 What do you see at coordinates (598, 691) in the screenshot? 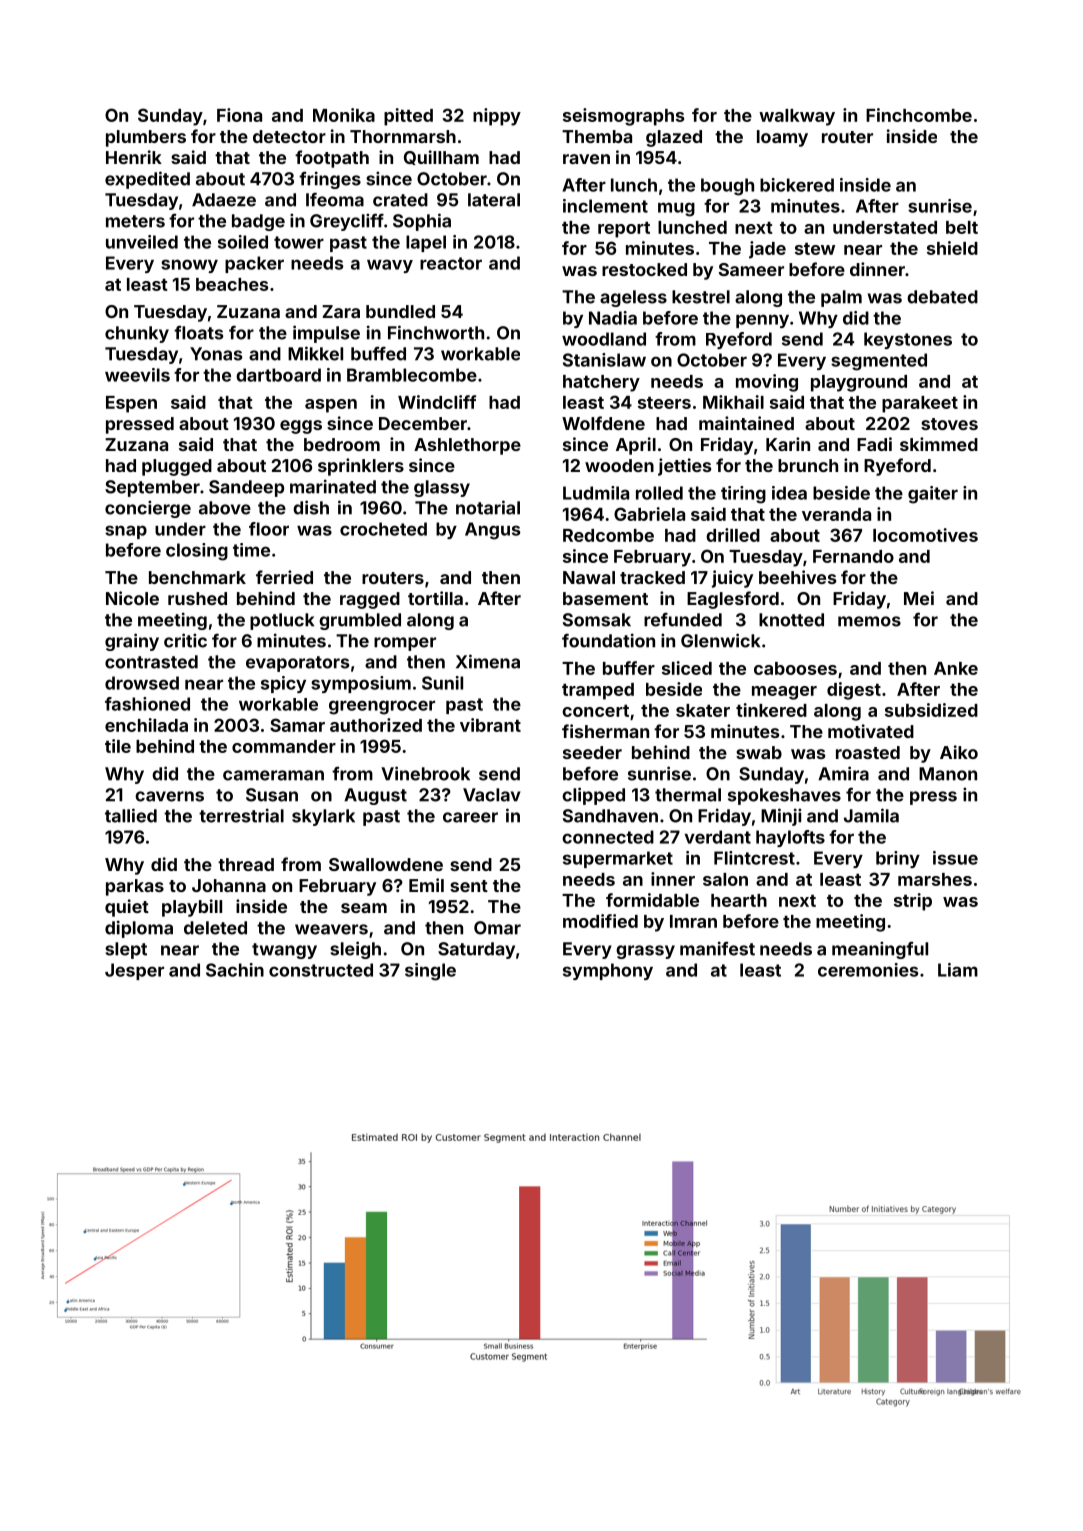
I see `tramped` at bounding box center [598, 691].
